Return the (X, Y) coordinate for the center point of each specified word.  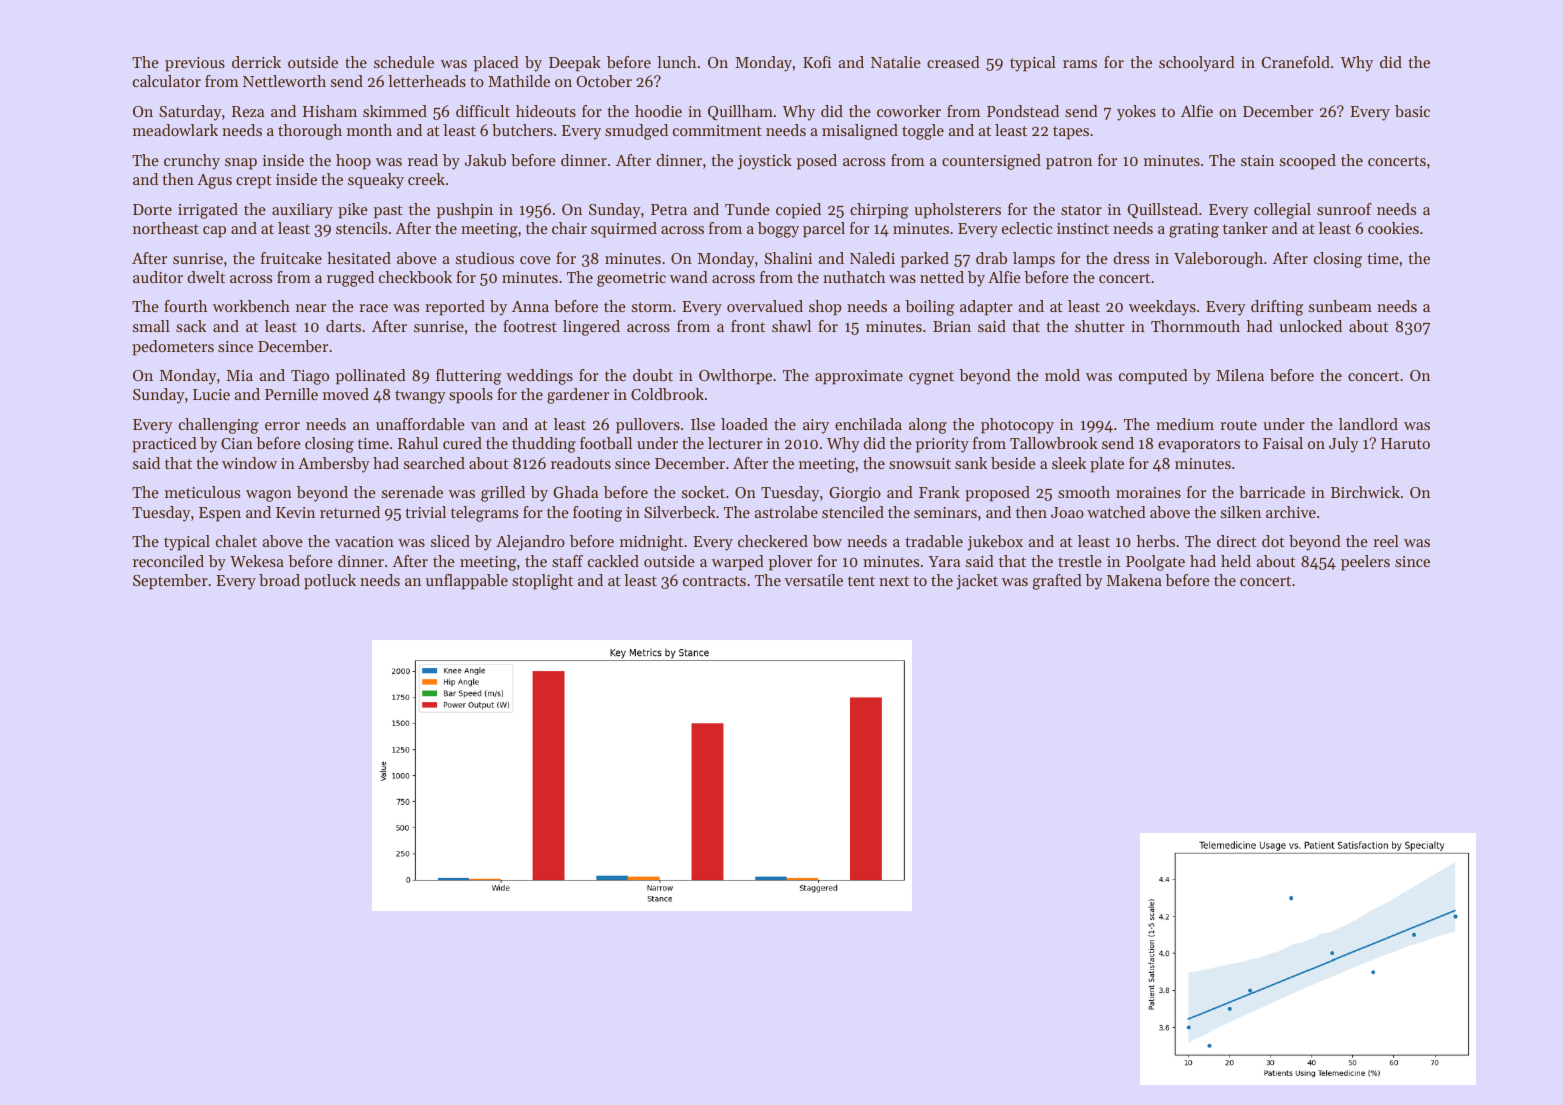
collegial (1282, 211)
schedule (404, 62)
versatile (813, 580)
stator (1081, 210)
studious (485, 258)
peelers (1365, 563)
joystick (765, 162)
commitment (717, 130)
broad (279, 580)
